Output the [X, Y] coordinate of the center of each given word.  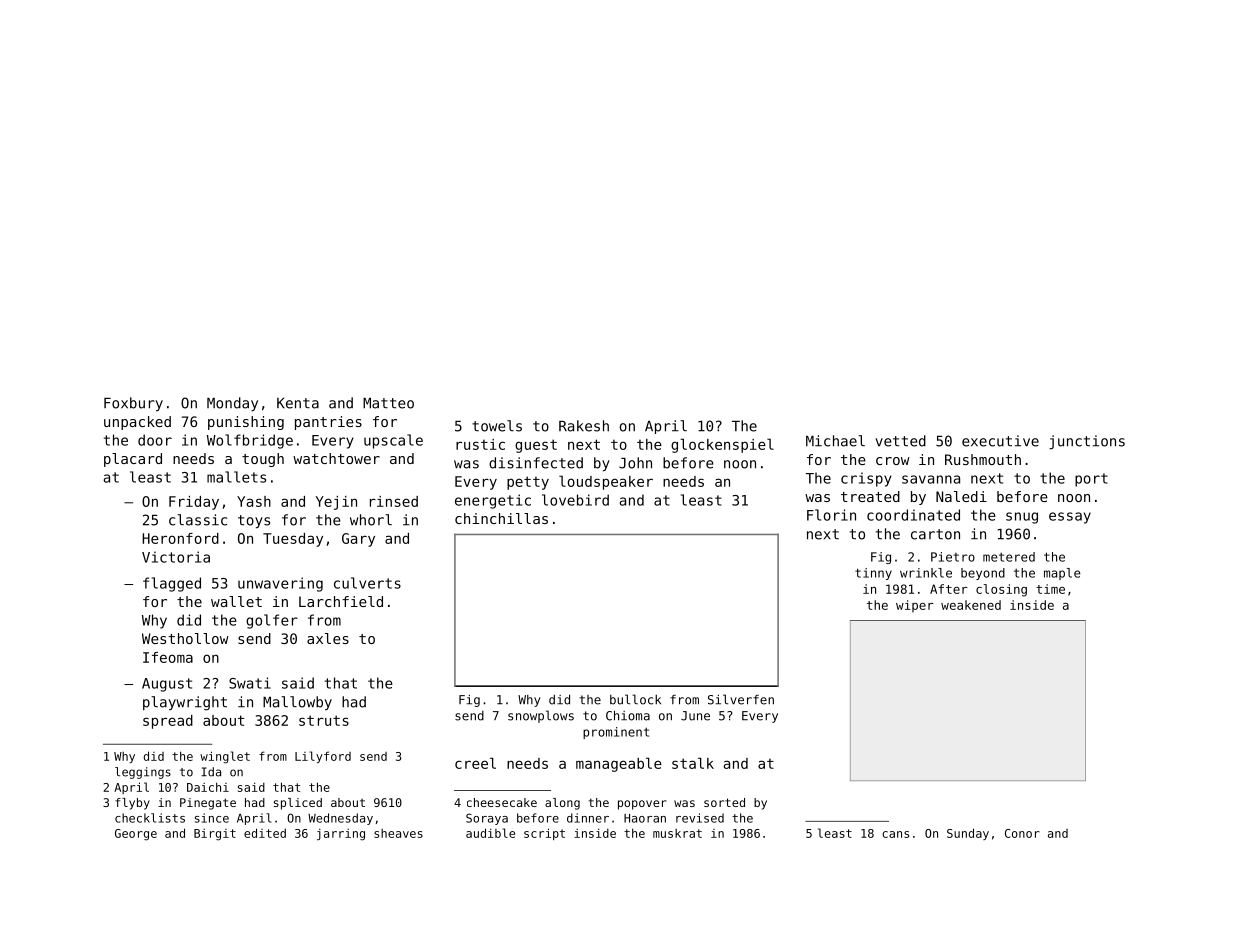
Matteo [388, 403]
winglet [225, 757]
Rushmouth [983, 459]
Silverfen [741, 699]
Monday [232, 404]
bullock [635, 699]
